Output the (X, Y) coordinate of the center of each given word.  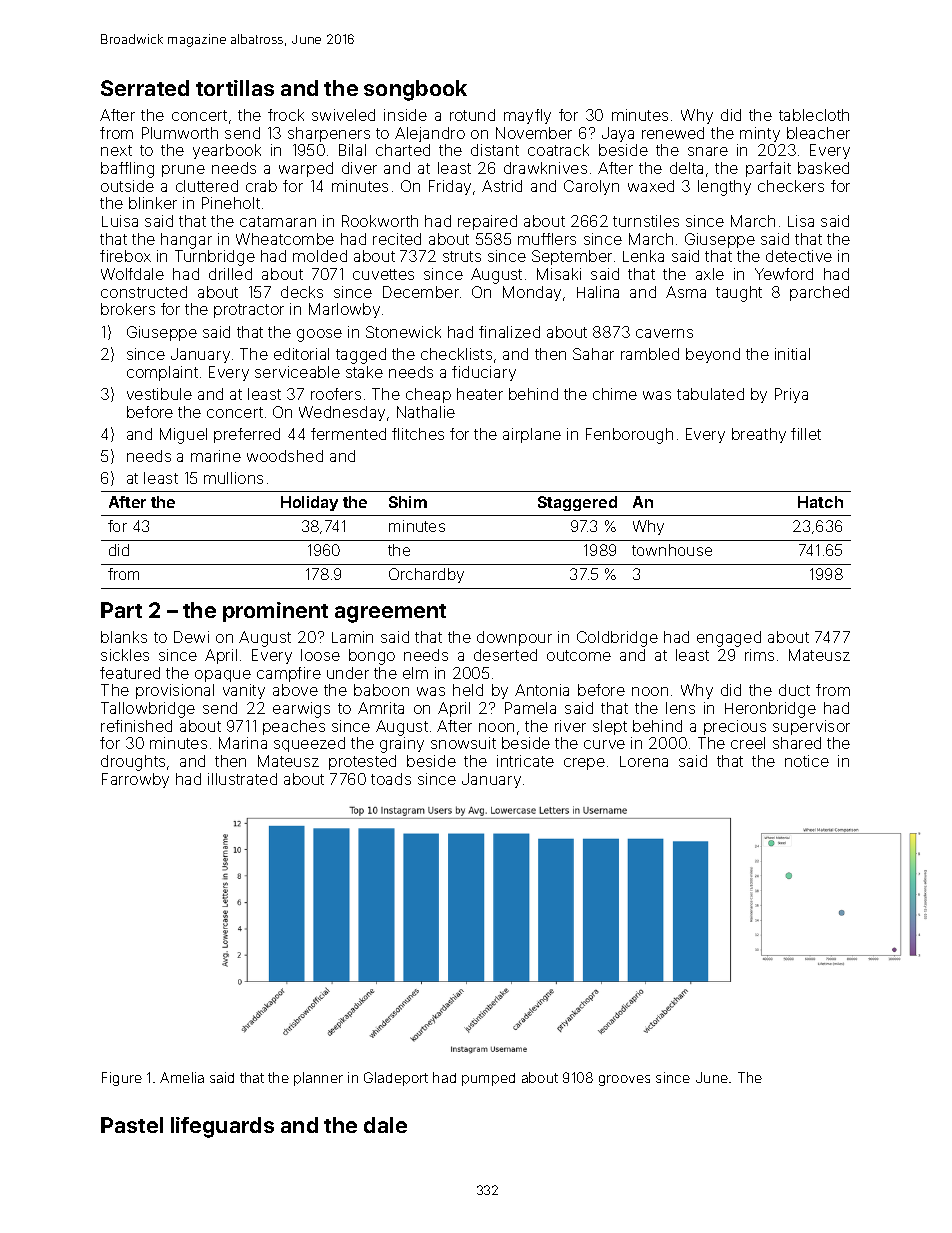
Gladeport (396, 1079)
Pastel (132, 1125)
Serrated (145, 88)
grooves (624, 1080)
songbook (415, 90)
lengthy (724, 188)
